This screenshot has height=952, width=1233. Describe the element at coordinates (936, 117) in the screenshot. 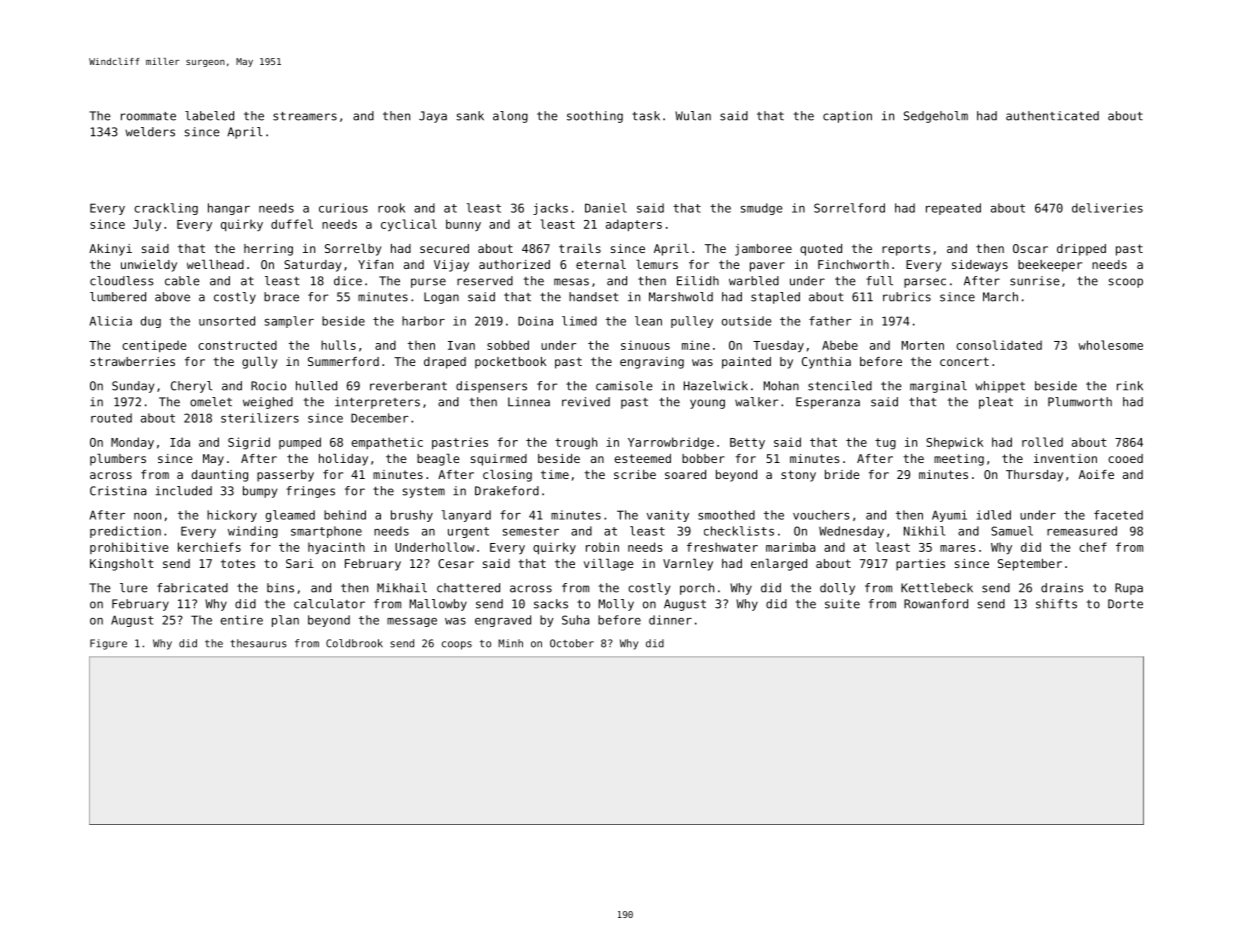

I see `Sedgeholm` at that location.
